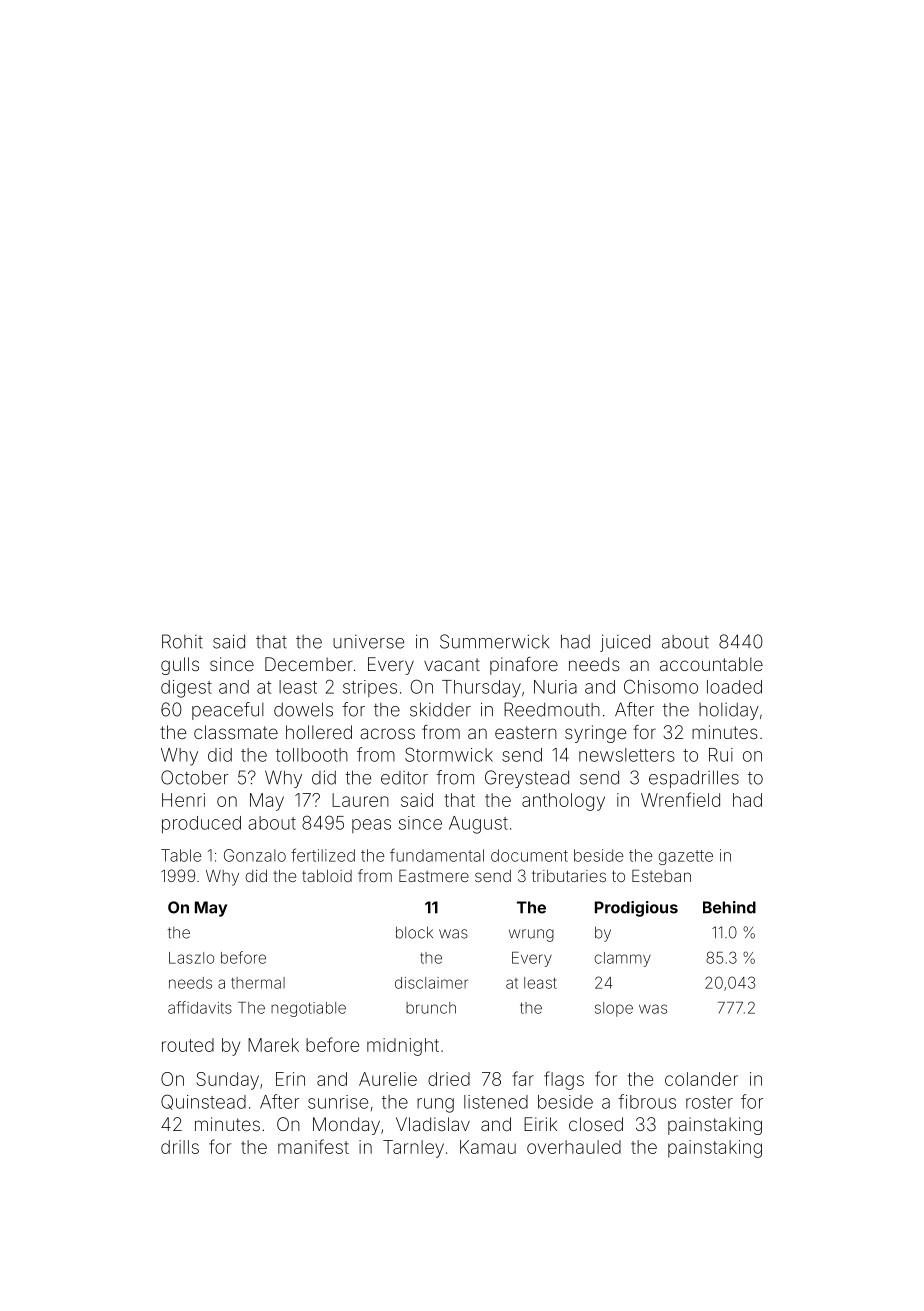  Describe the element at coordinates (368, 642) in the screenshot. I see `universe` at that location.
